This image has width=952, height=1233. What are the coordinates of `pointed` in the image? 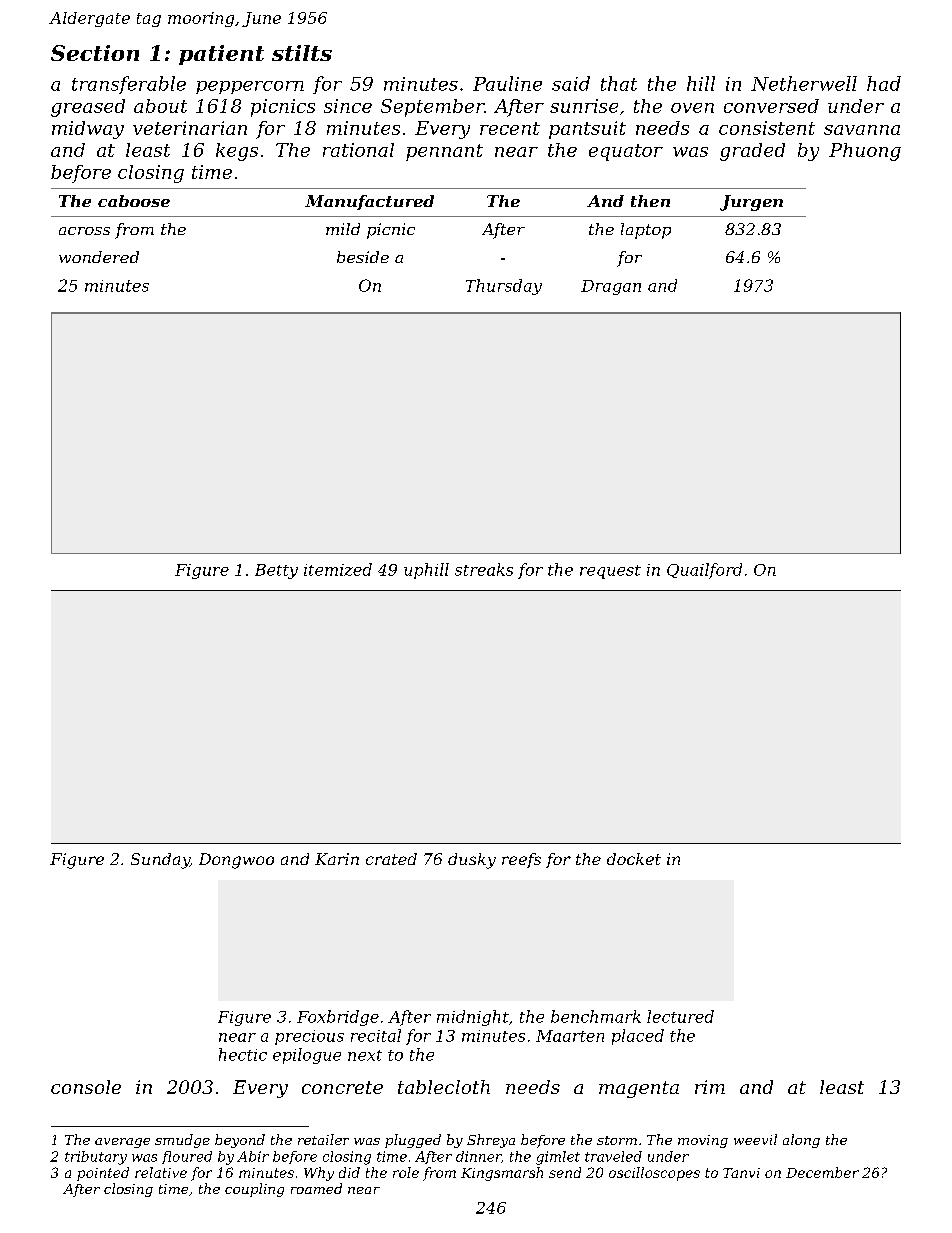 It's located at (103, 1174).
